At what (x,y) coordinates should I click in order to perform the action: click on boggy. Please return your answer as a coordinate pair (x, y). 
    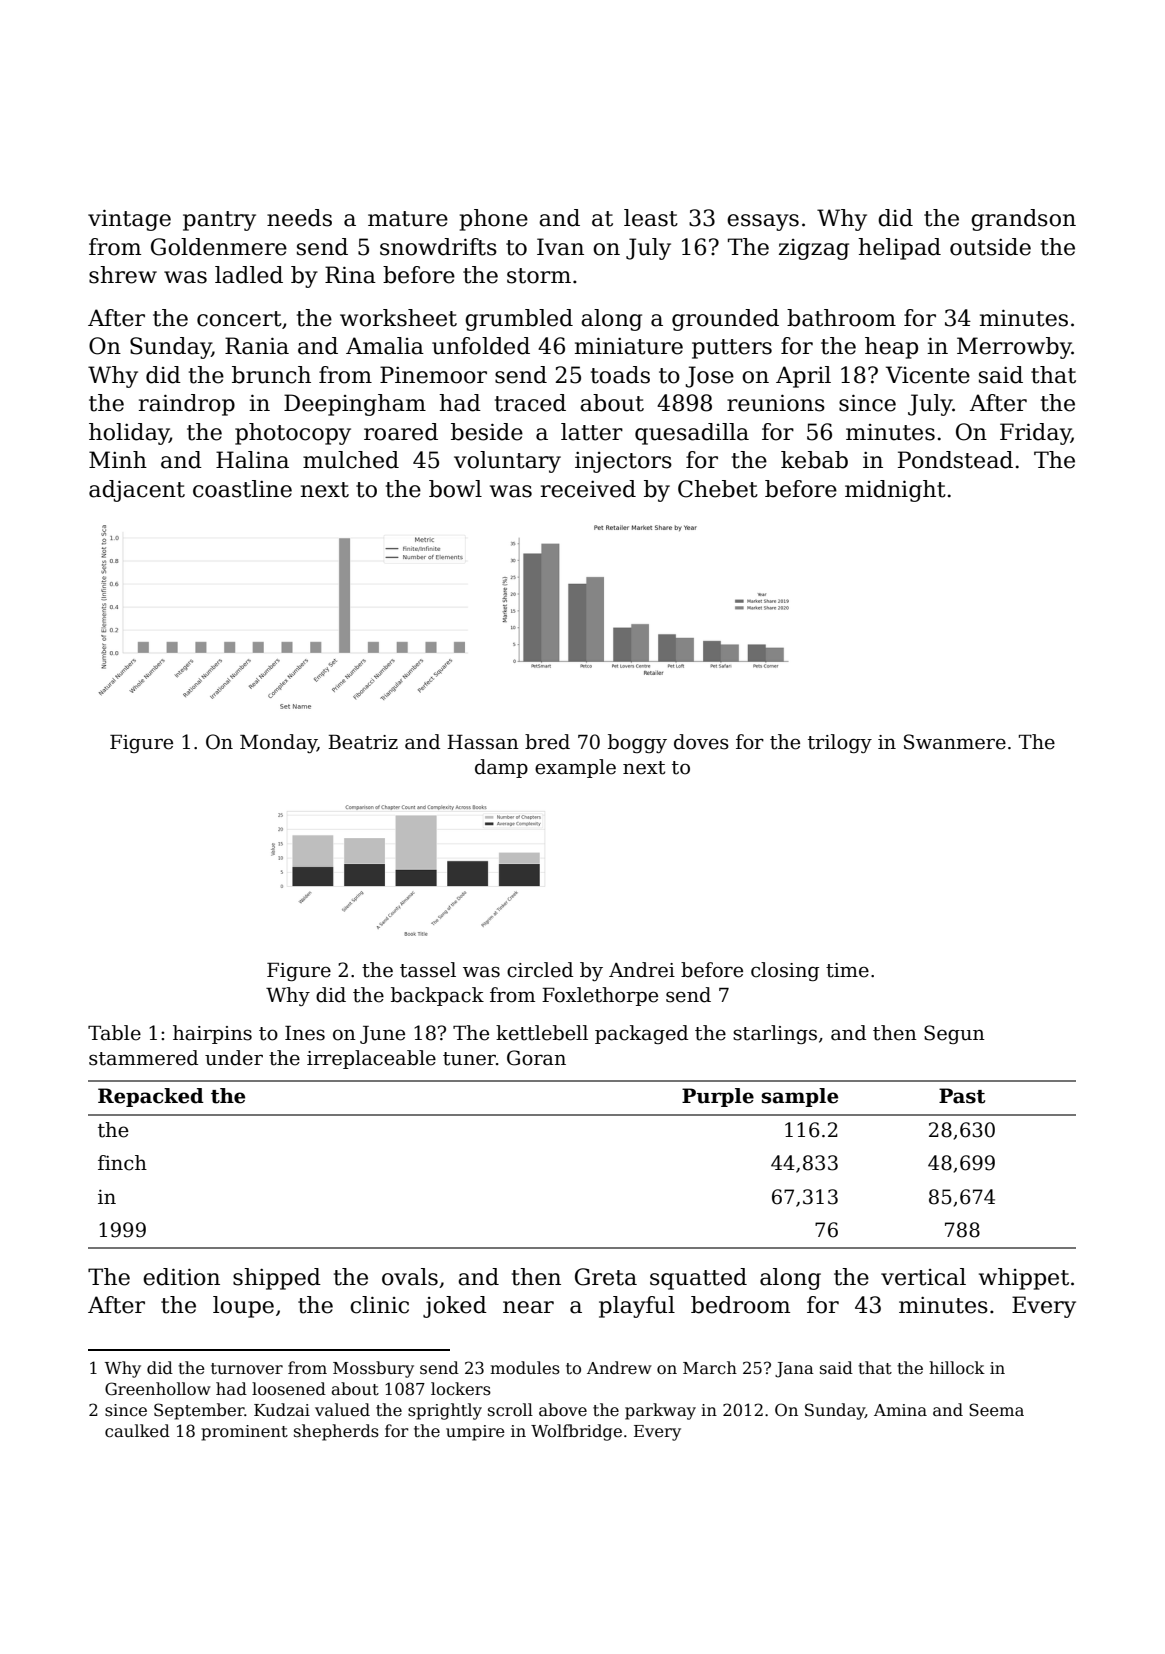
    Looking at the image, I should click on (637, 743).
